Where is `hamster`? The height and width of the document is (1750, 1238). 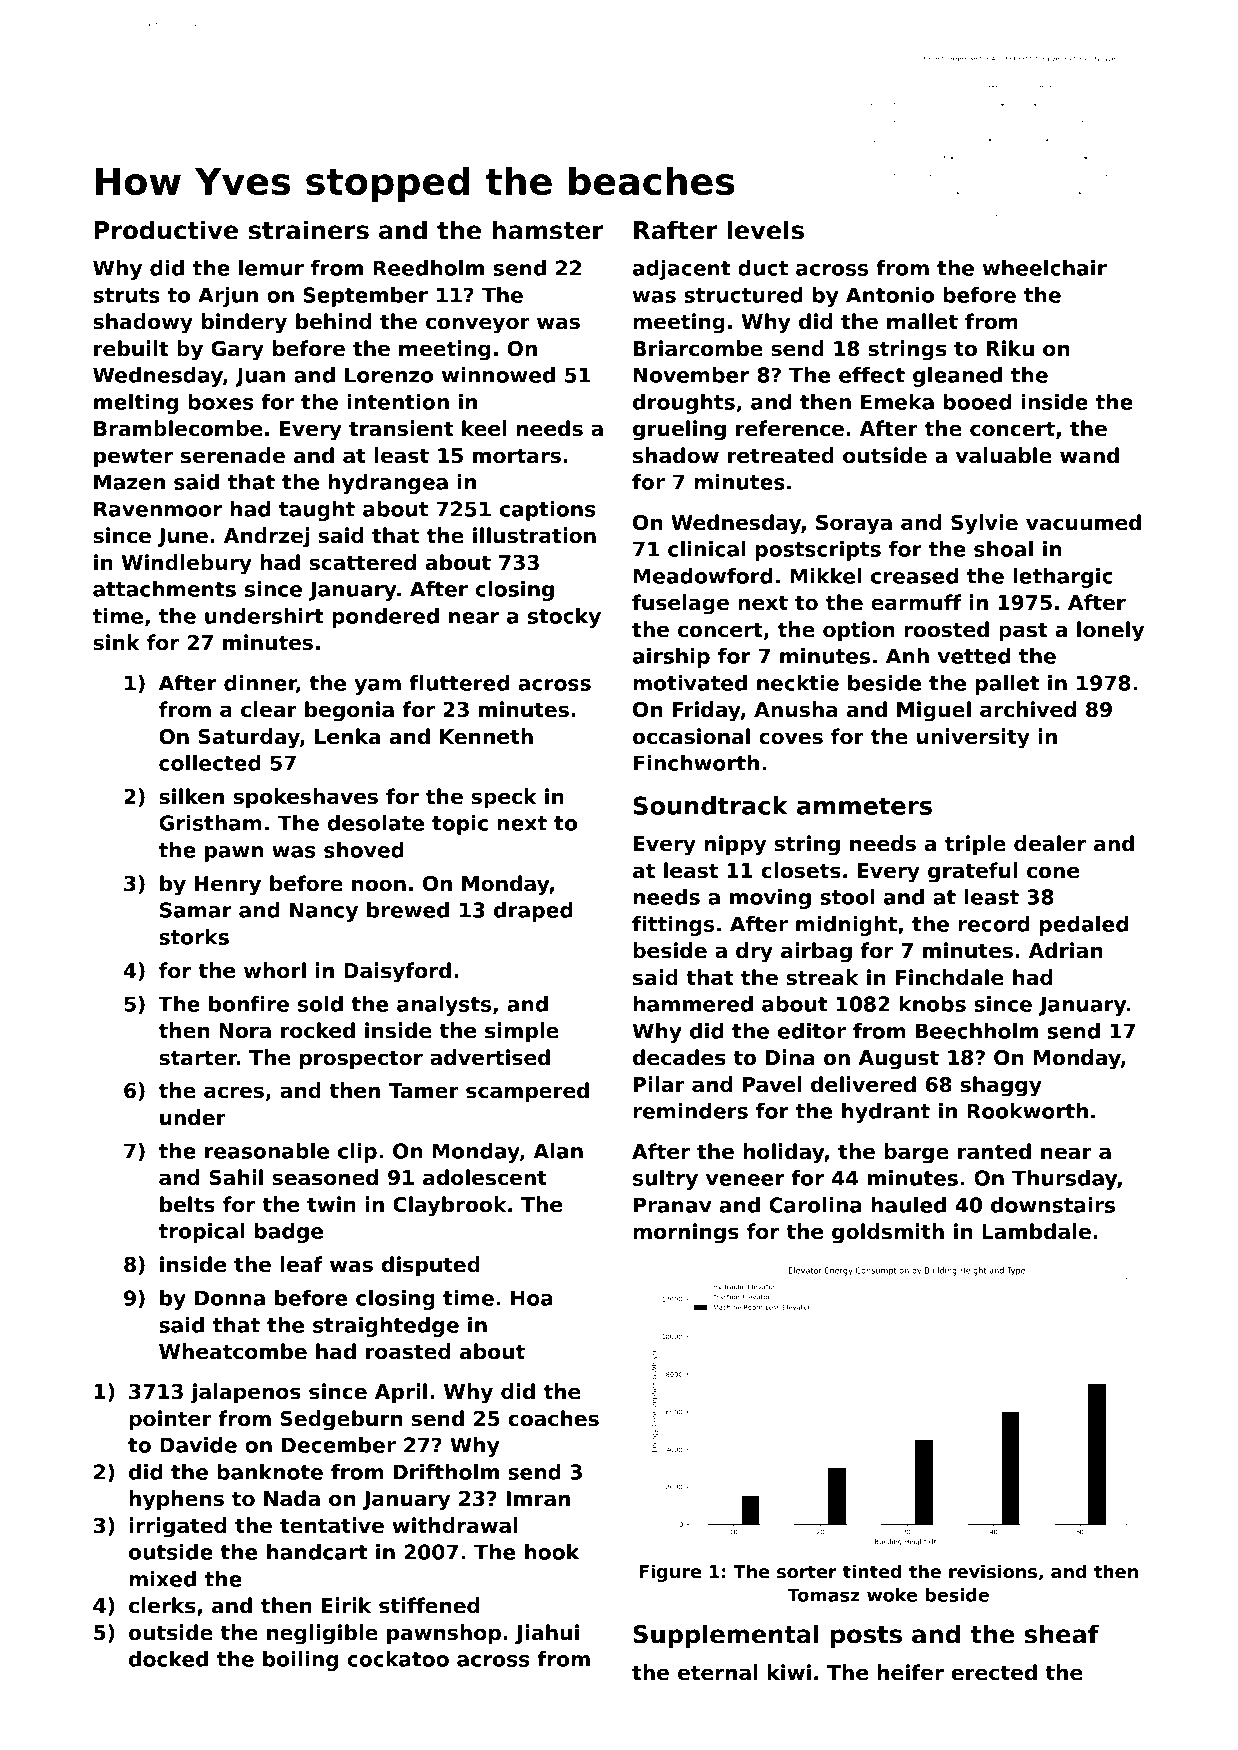 hamster is located at coordinates (547, 230).
